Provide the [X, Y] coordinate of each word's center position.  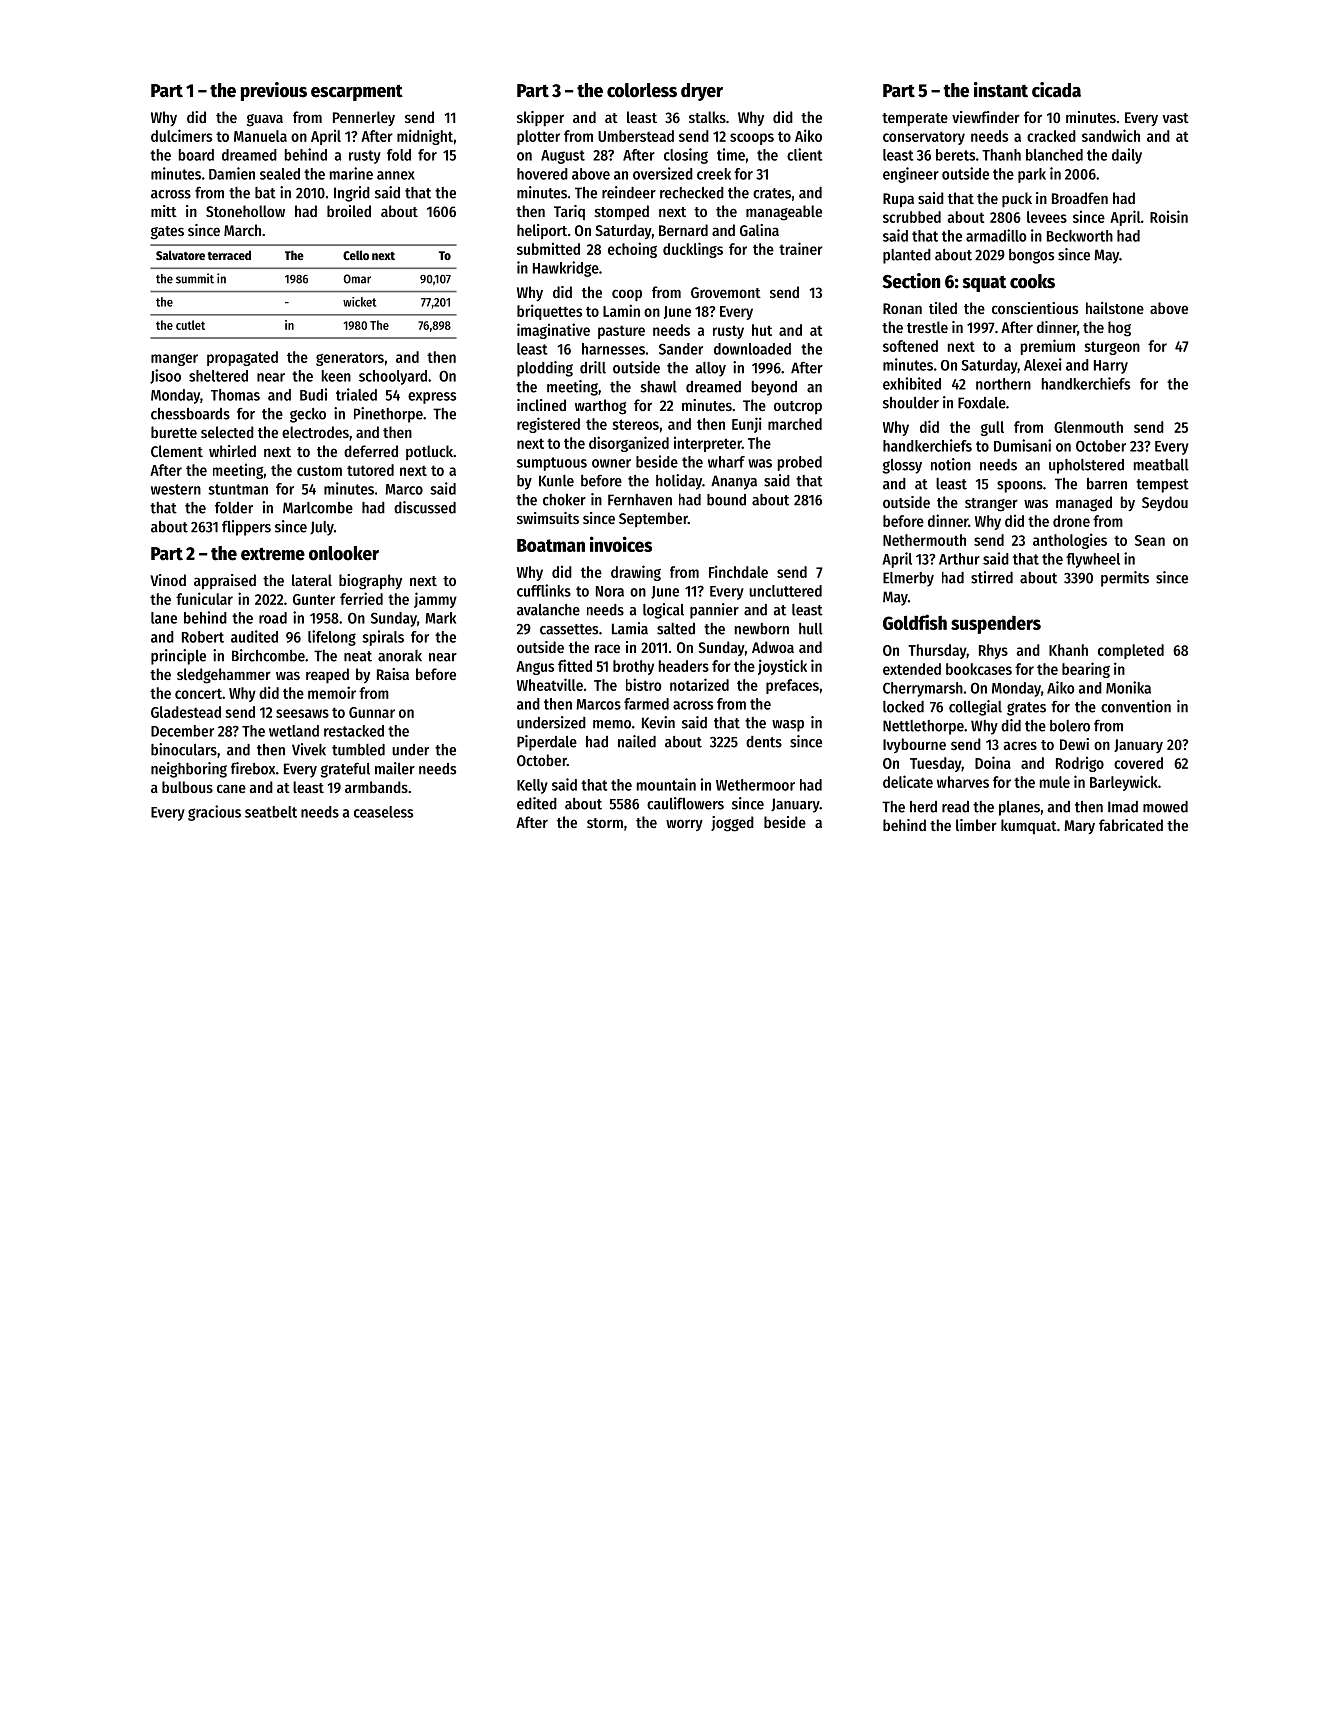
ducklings [693, 250]
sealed [280, 174]
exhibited [912, 383]
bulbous [187, 787]
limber [976, 825]
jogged [732, 824]
